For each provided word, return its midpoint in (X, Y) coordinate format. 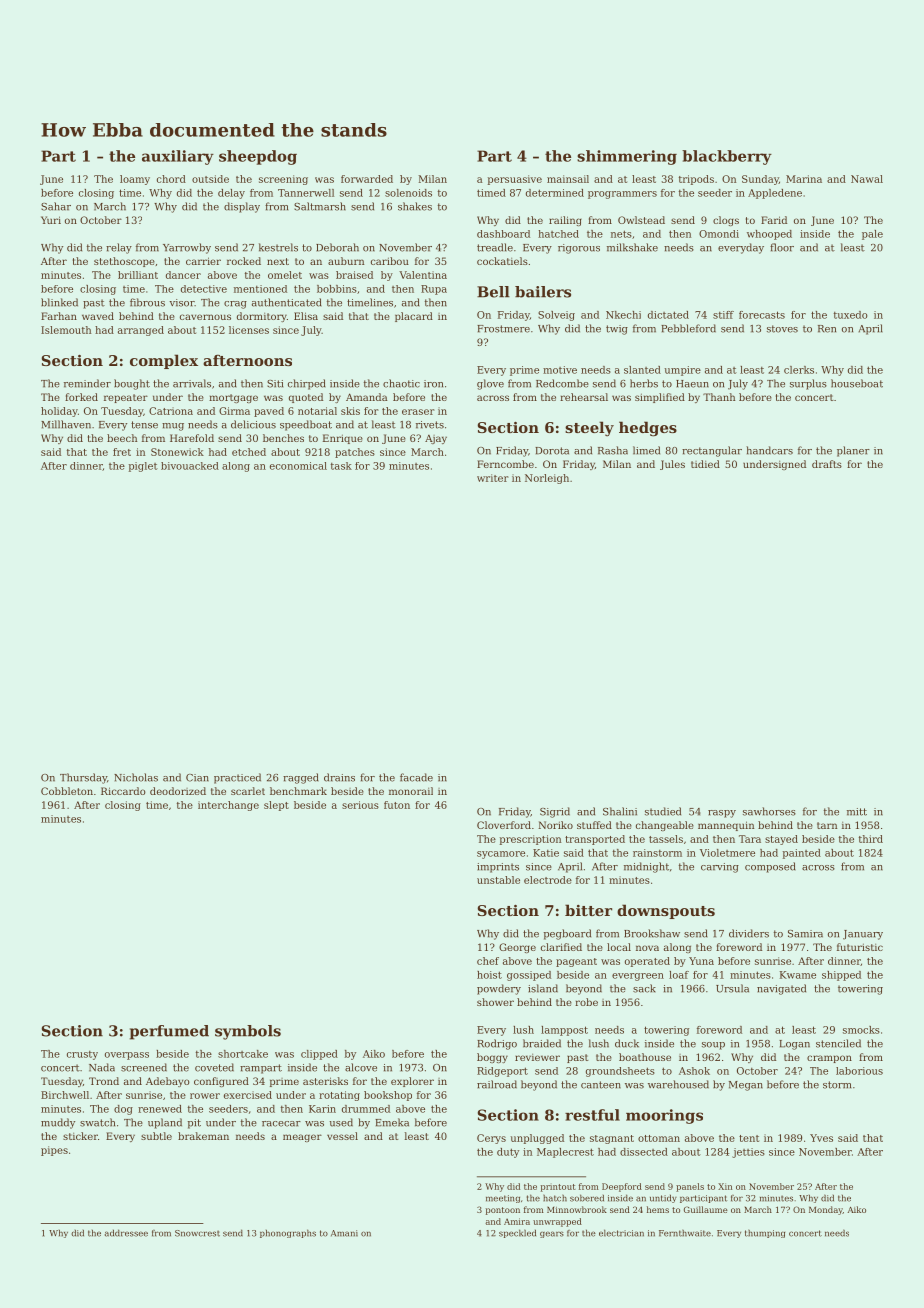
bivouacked (190, 466)
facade (416, 777)
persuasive (515, 180)
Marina (804, 179)
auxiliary (178, 157)
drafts (827, 464)
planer (853, 451)
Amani (344, 1233)
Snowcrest (197, 1233)
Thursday (83, 778)
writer (493, 478)
